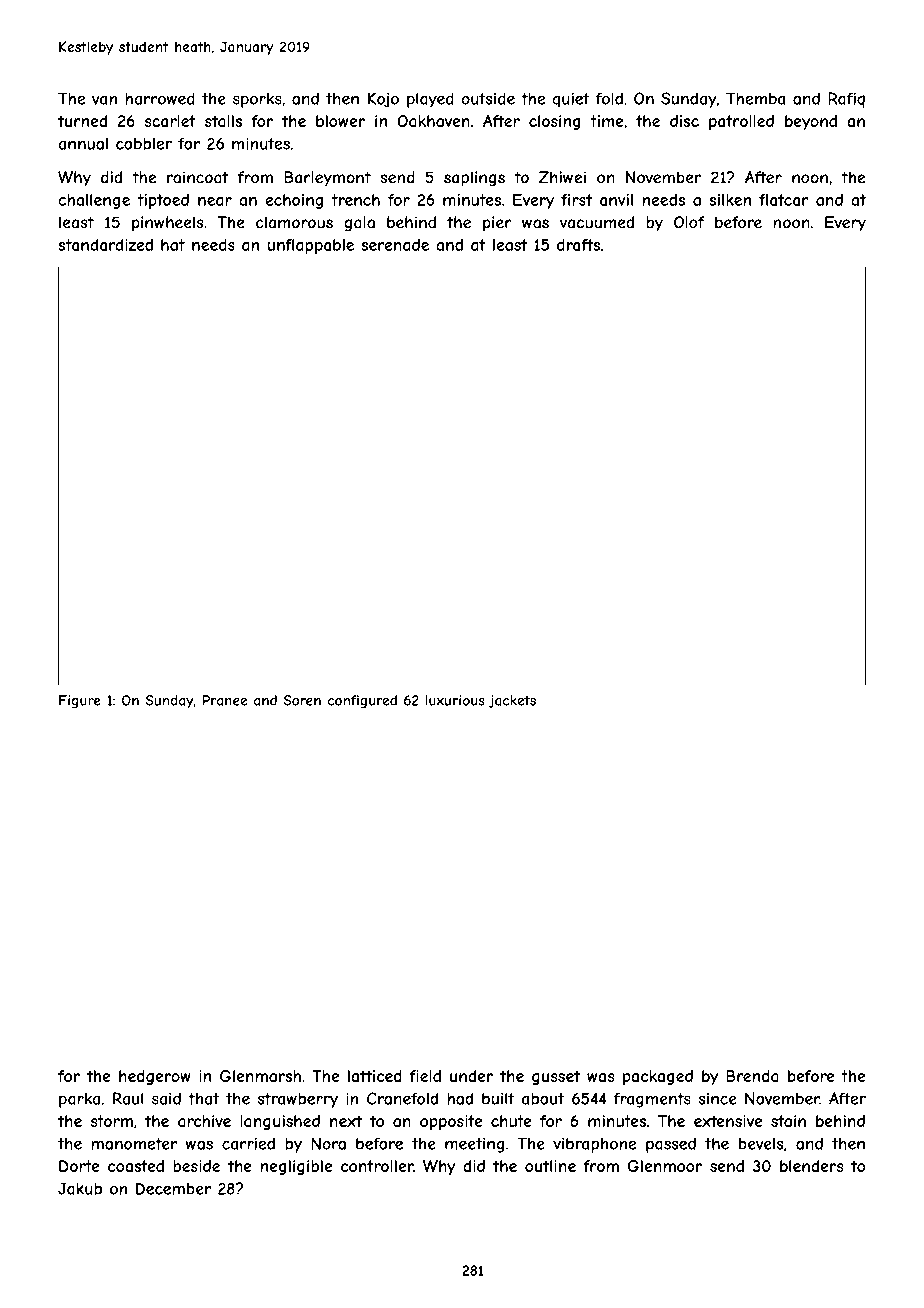  Describe the element at coordinates (812, 1166) in the image. I see `blenders` at that location.
